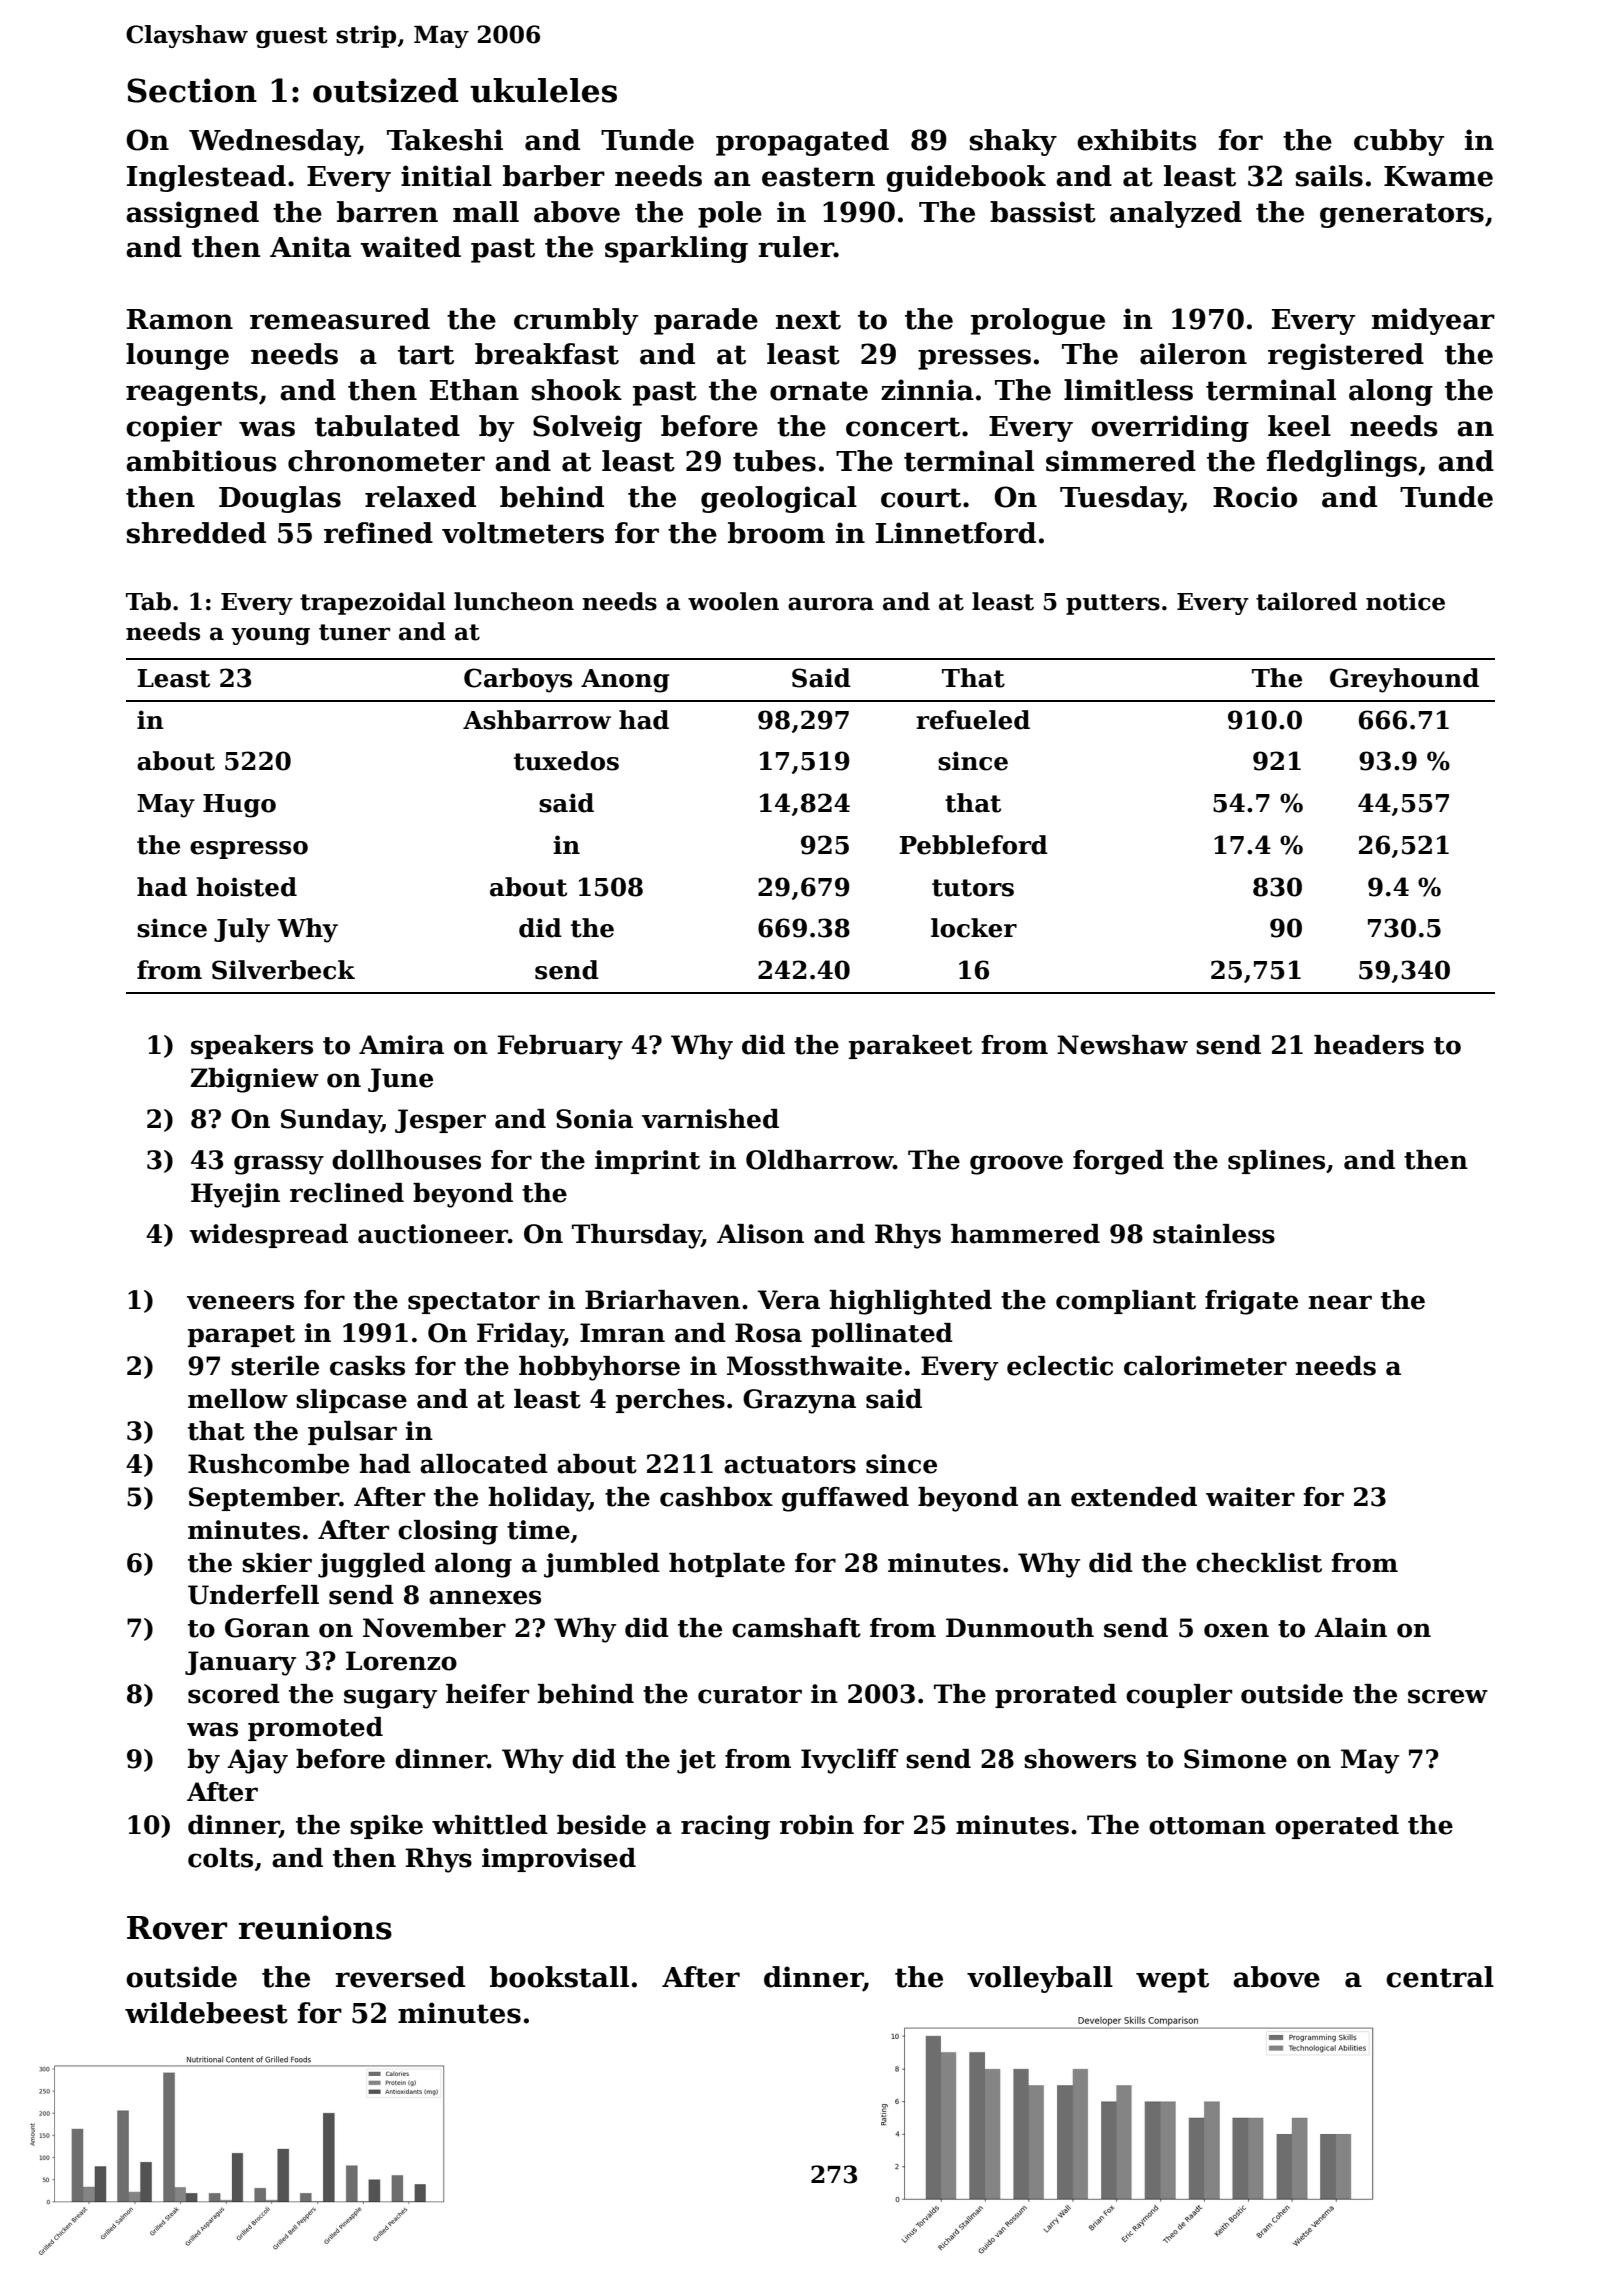 This screenshot has height=2292, width=1620. I want to click on Pebbleford, so click(973, 845).
